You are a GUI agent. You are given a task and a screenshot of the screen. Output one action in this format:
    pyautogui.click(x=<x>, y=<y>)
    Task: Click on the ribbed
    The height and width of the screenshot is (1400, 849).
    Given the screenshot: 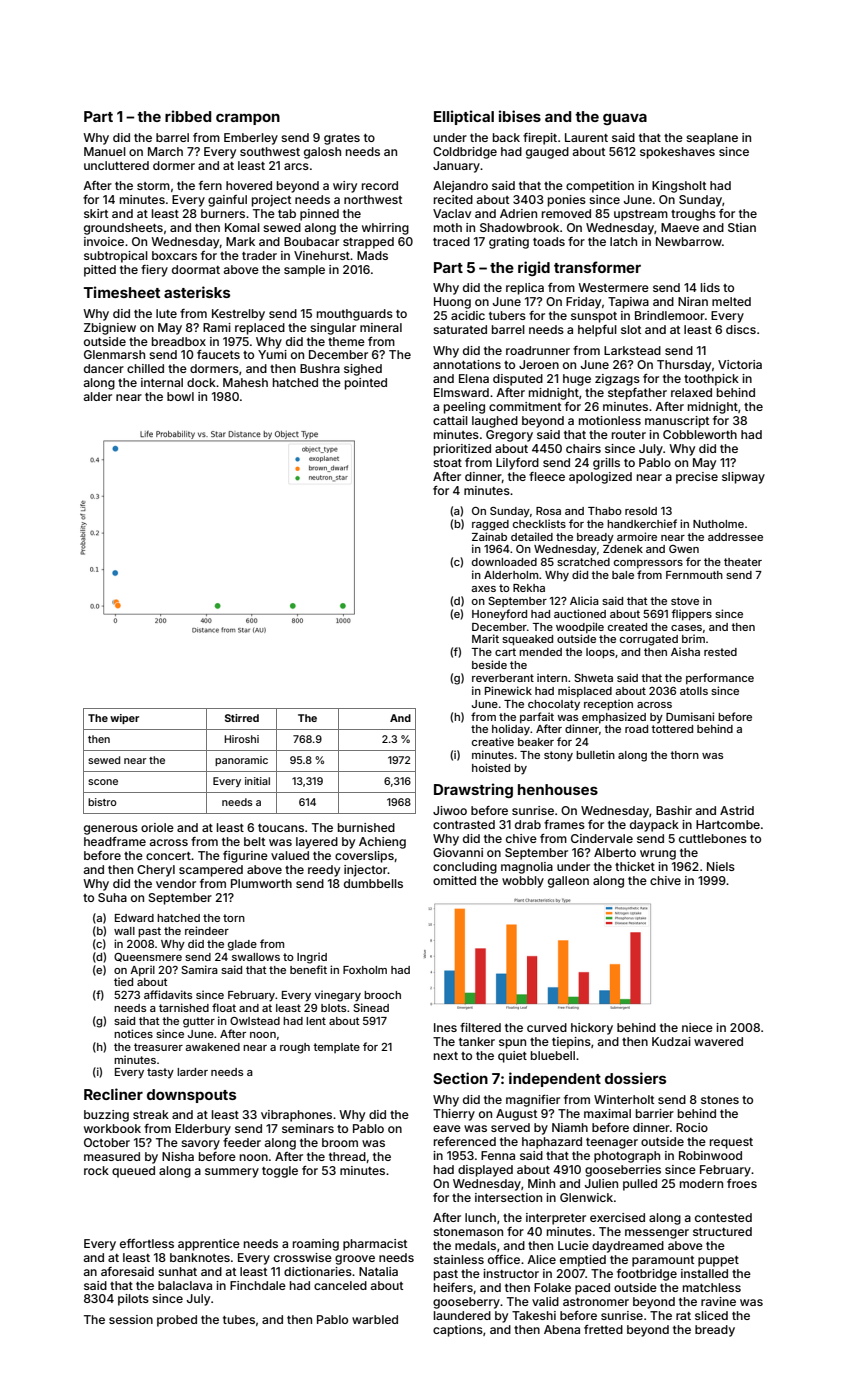 What is the action you would take?
    pyautogui.click(x=188, y=116)
